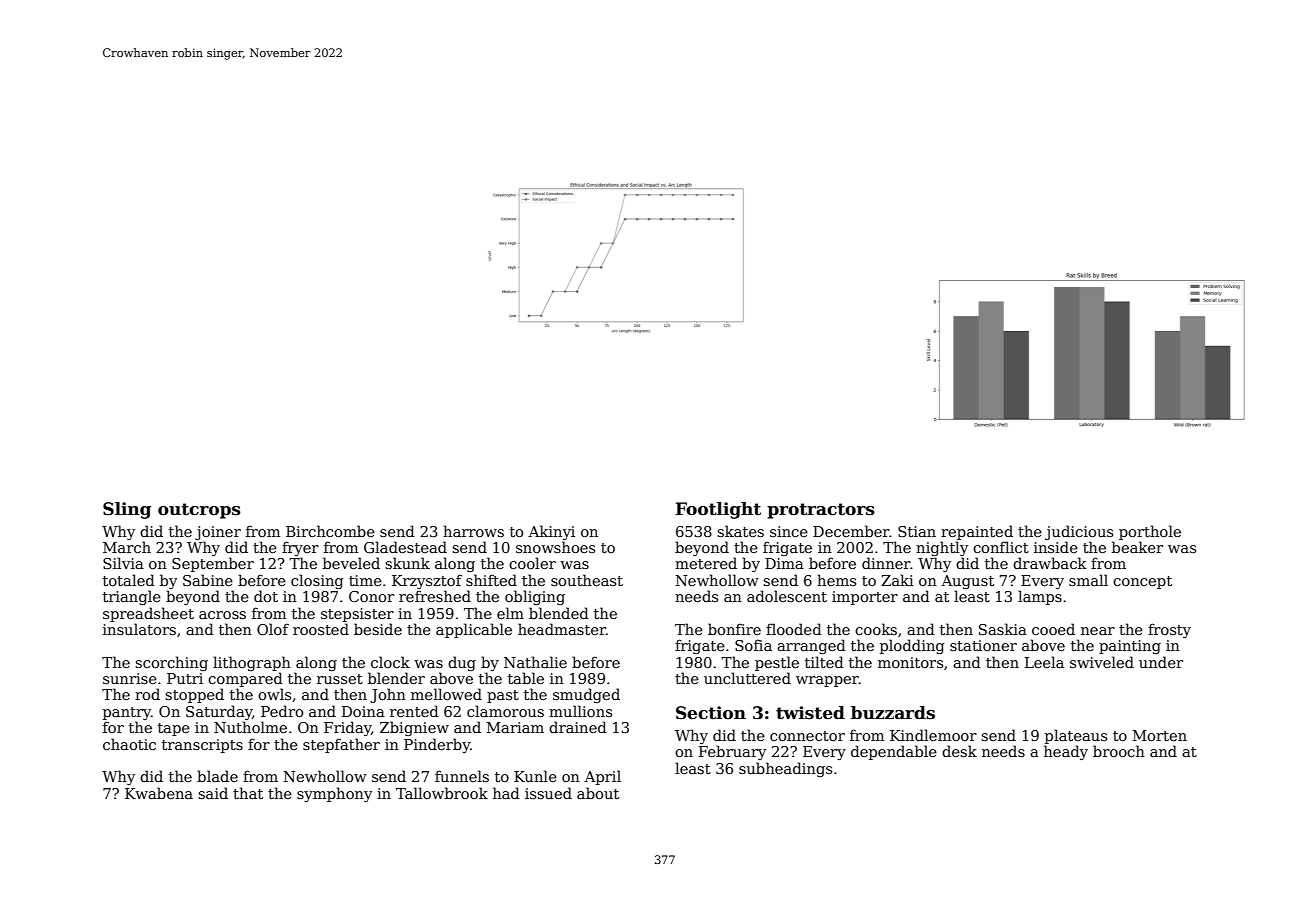 The height and width of the screenshot is (924, 1308). Describe the element at coordinates (718, 510) in the screenshot. I see `Footlight` at that location.
